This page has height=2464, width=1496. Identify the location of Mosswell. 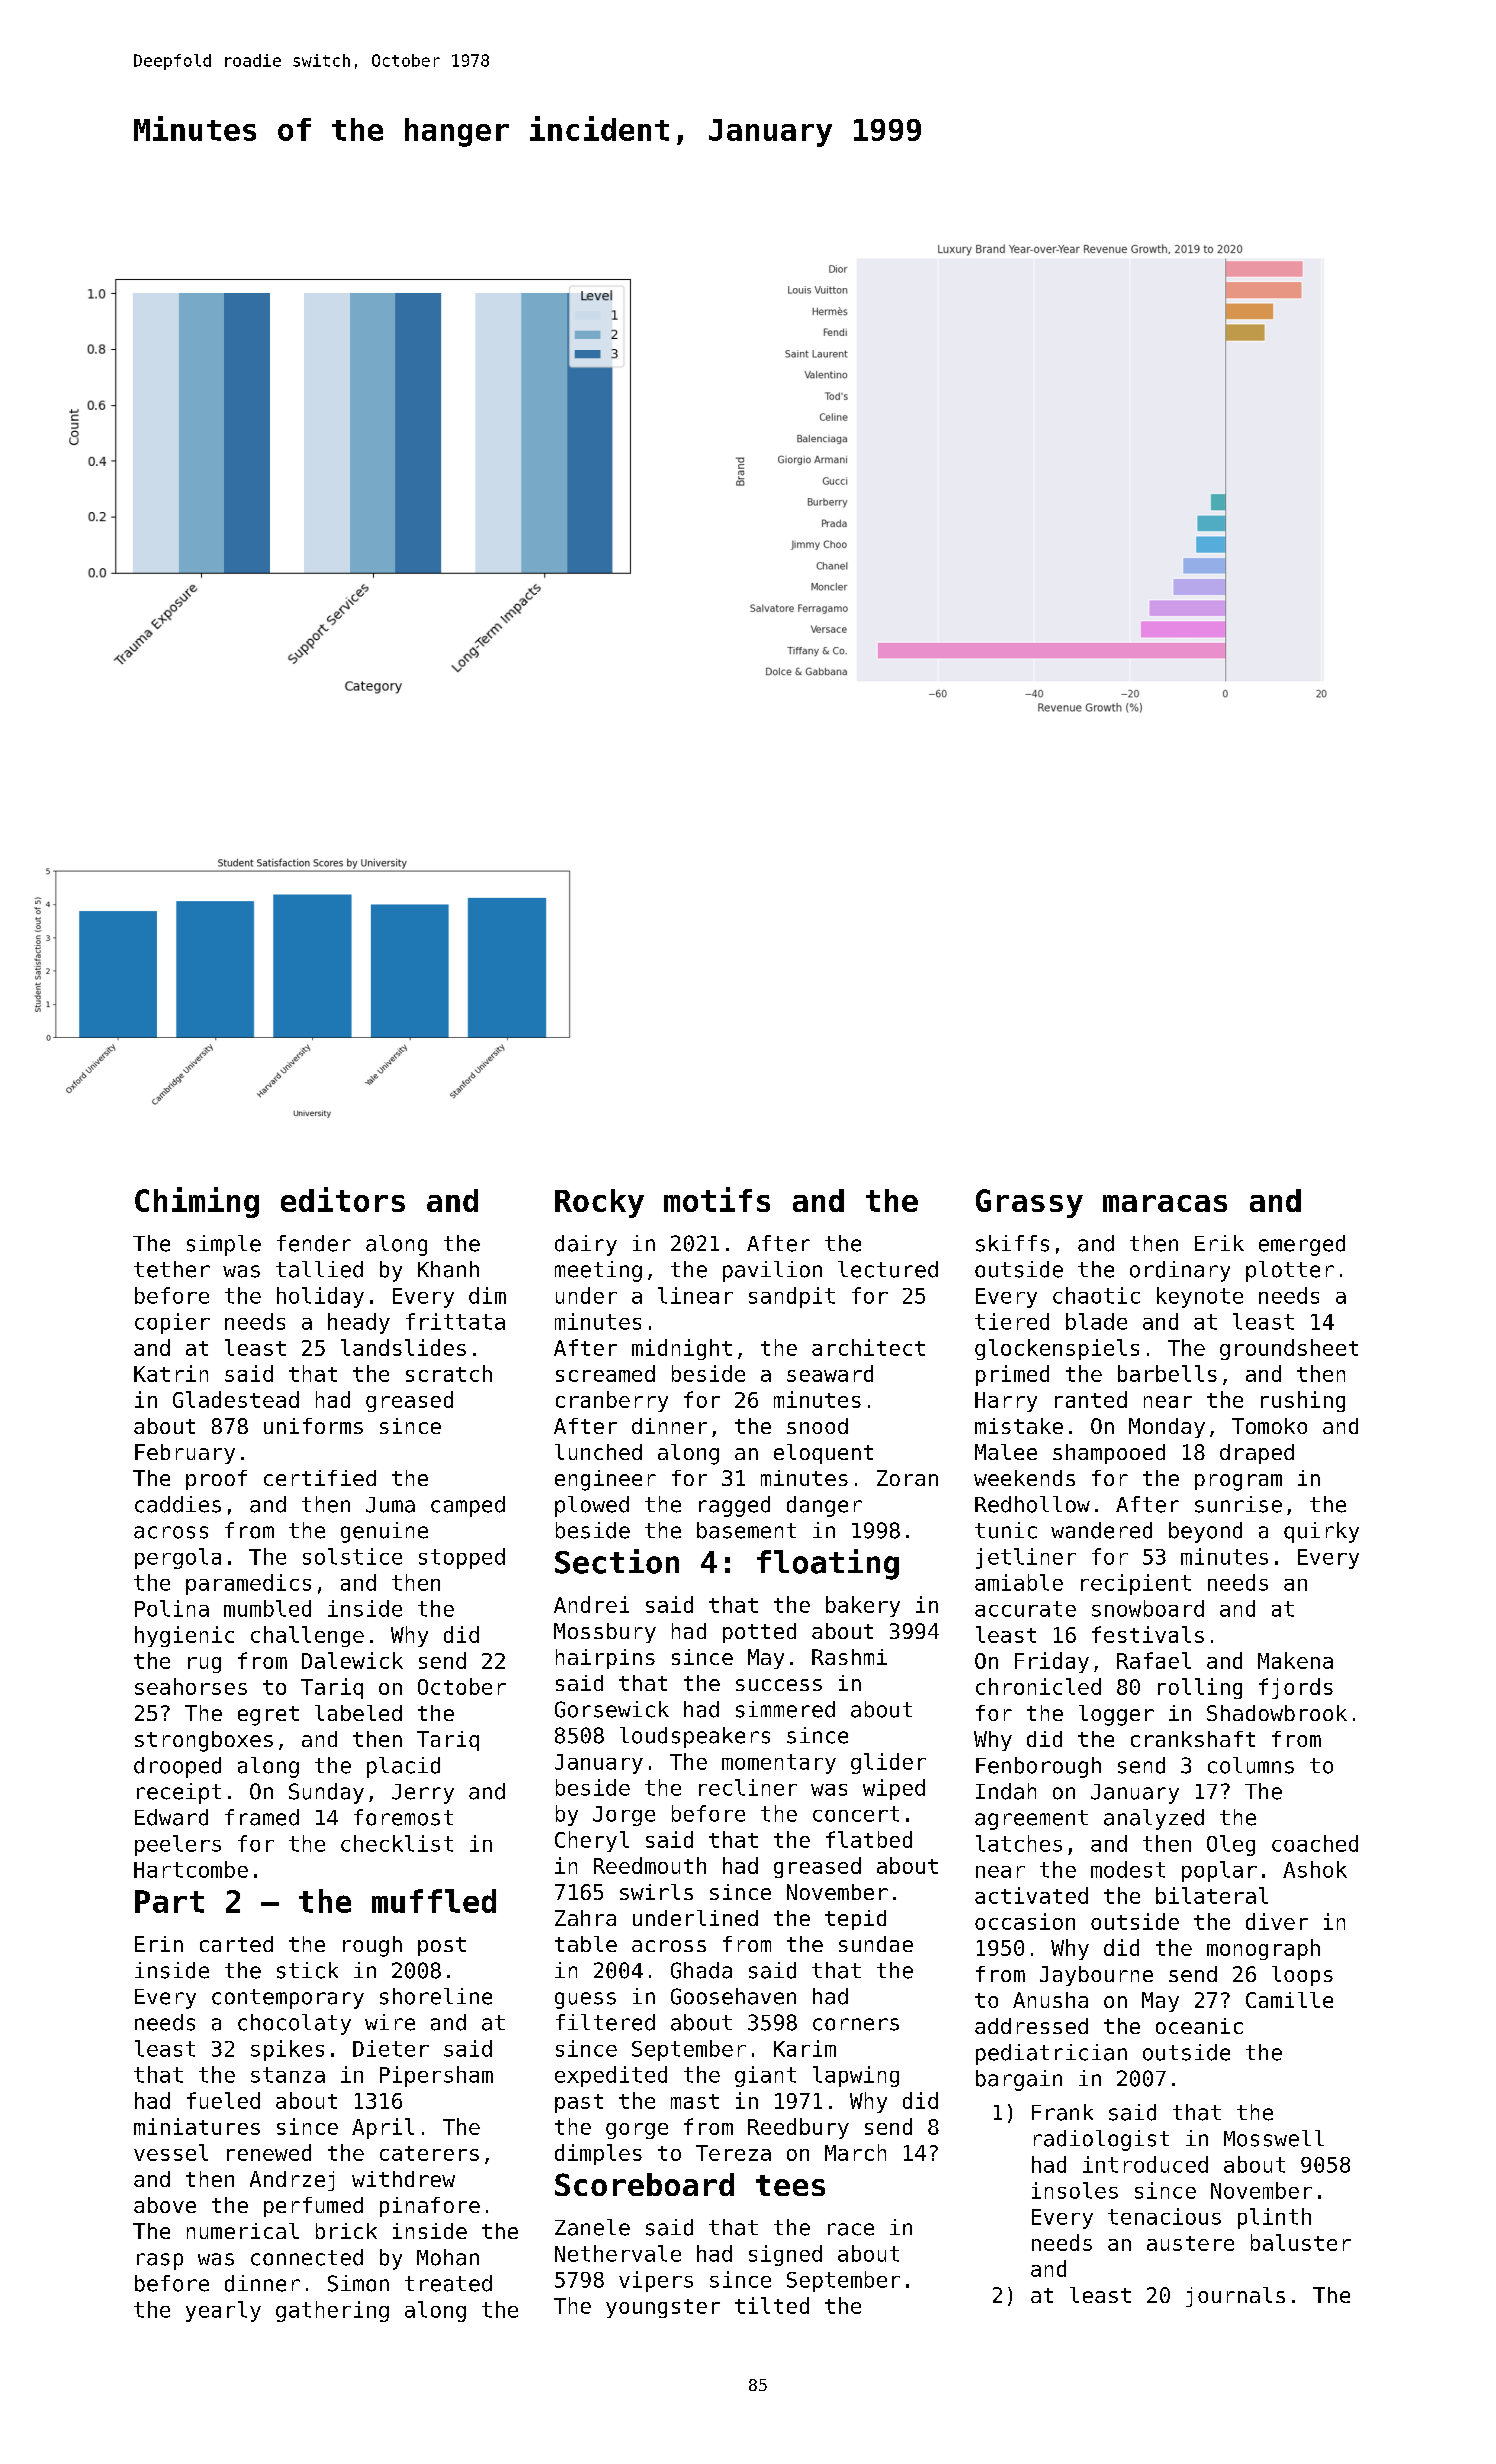
(1274, 2138).
